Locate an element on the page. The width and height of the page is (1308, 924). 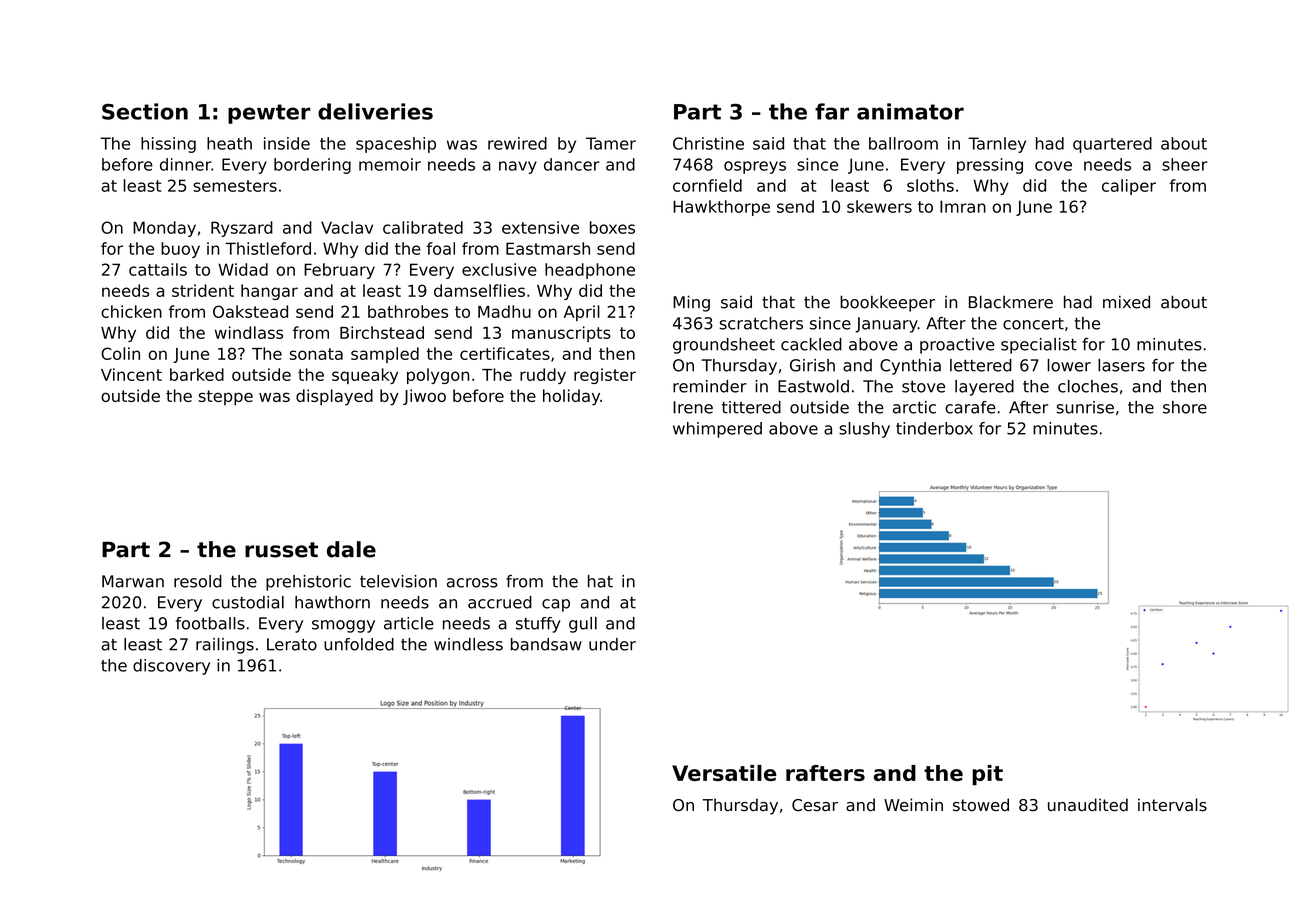
tinderbox is located at coordinates (934, 428).
